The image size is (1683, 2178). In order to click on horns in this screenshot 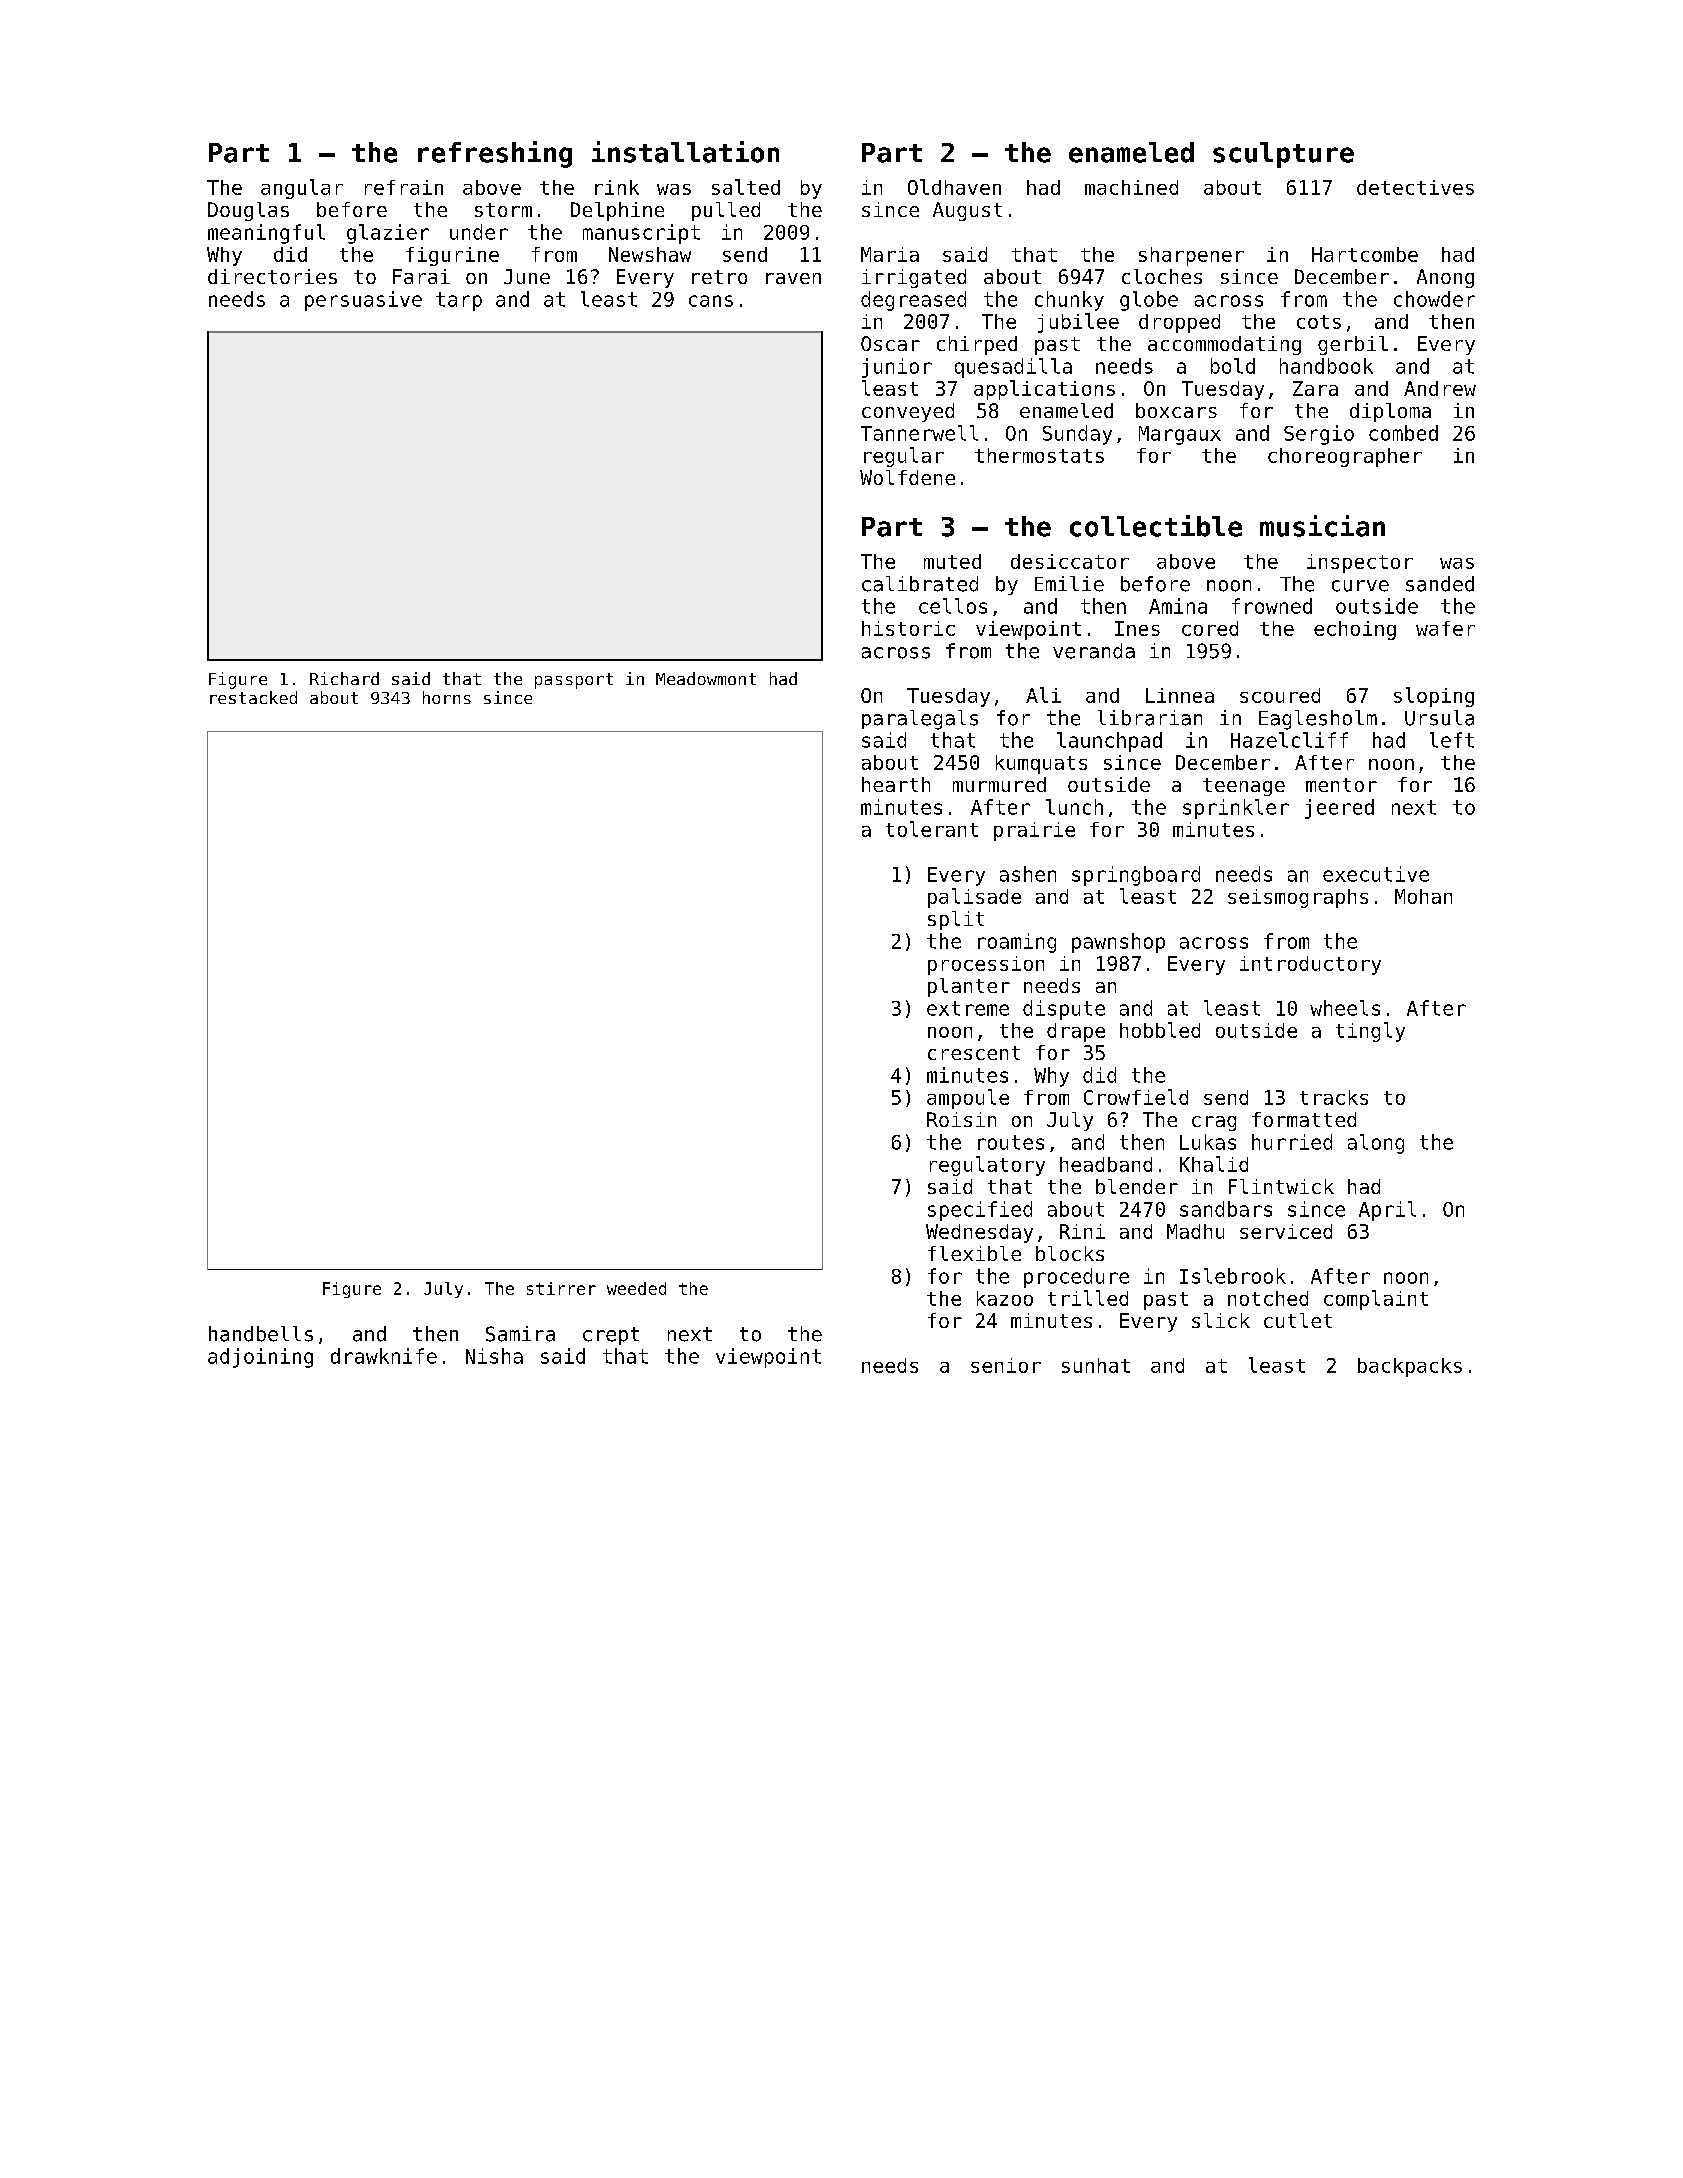, I will do `click(447, 697)`.
